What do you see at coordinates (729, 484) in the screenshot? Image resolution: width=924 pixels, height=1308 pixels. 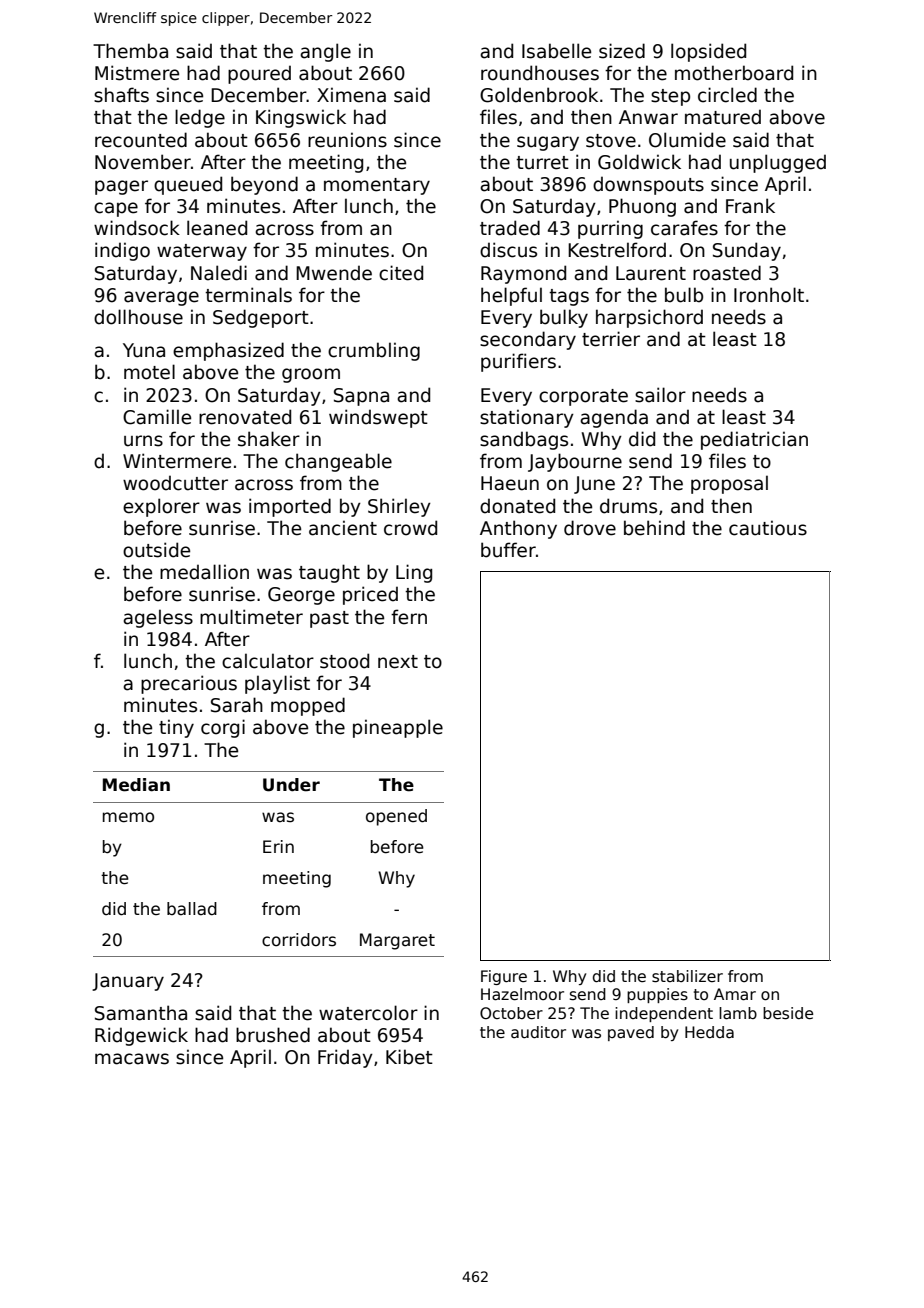 I see `proposal` at bounding box center [729, 484].
